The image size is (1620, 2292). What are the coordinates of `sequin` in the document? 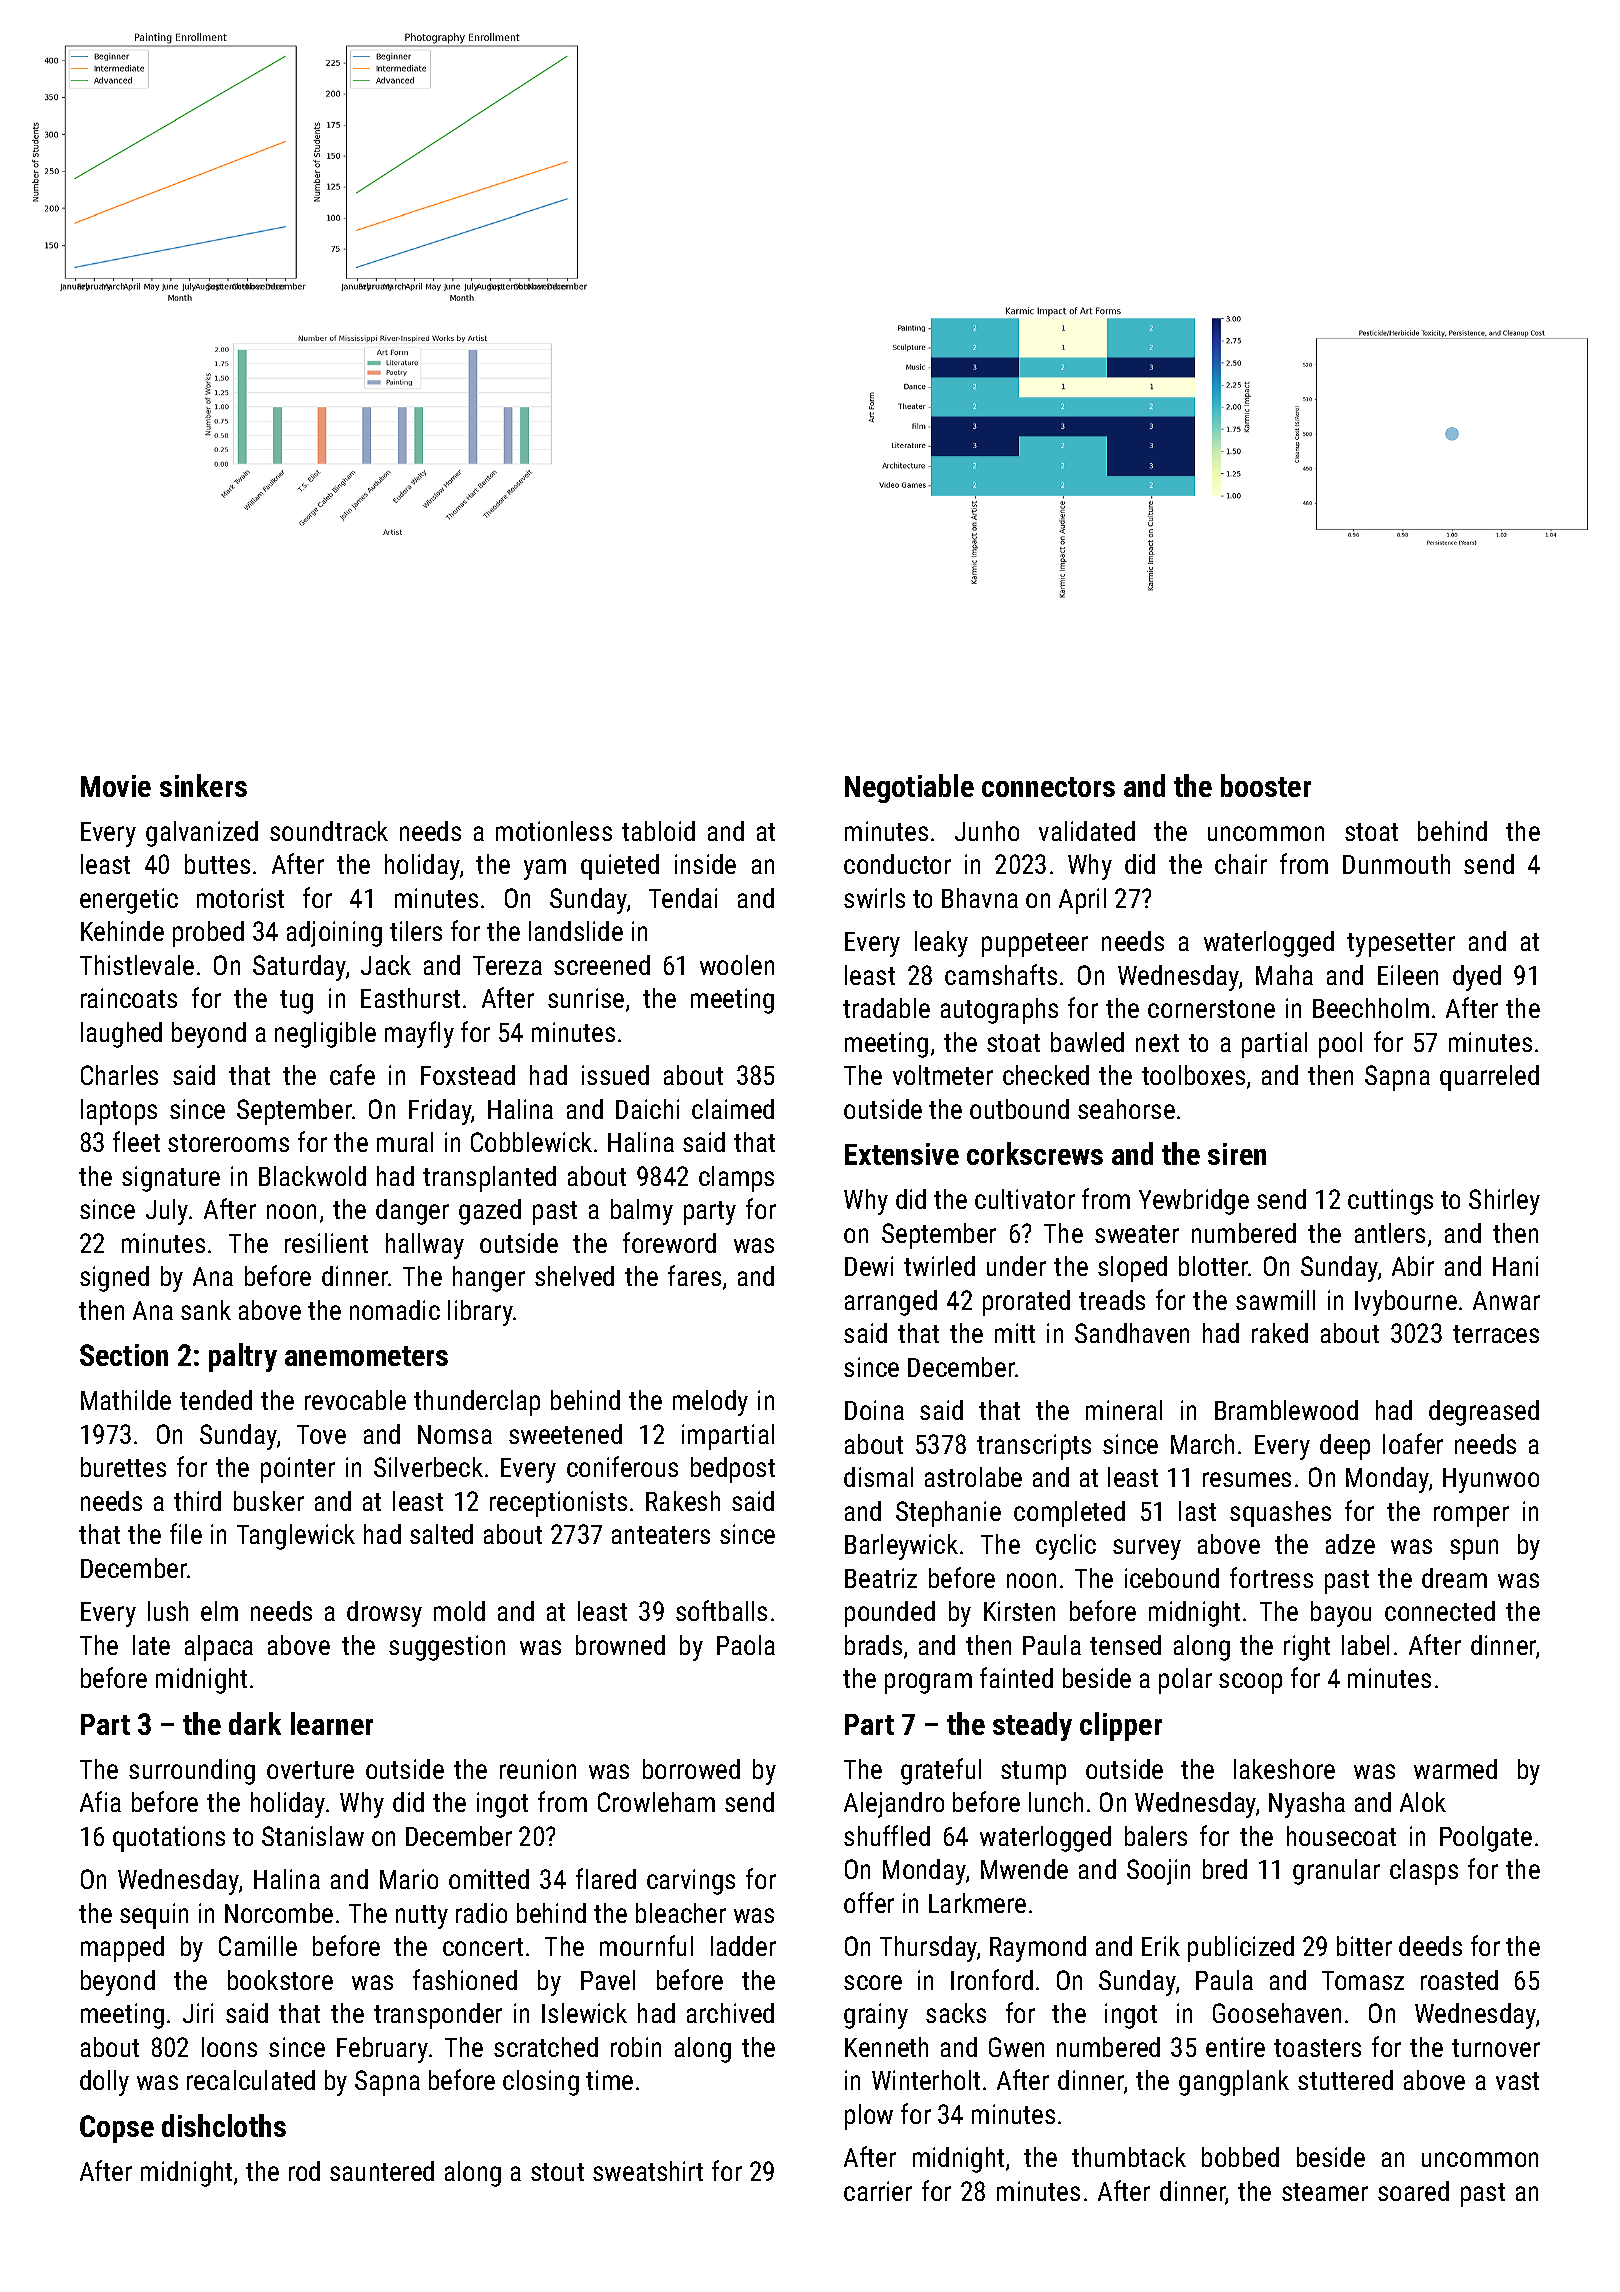 It's located at (154, 1916).
